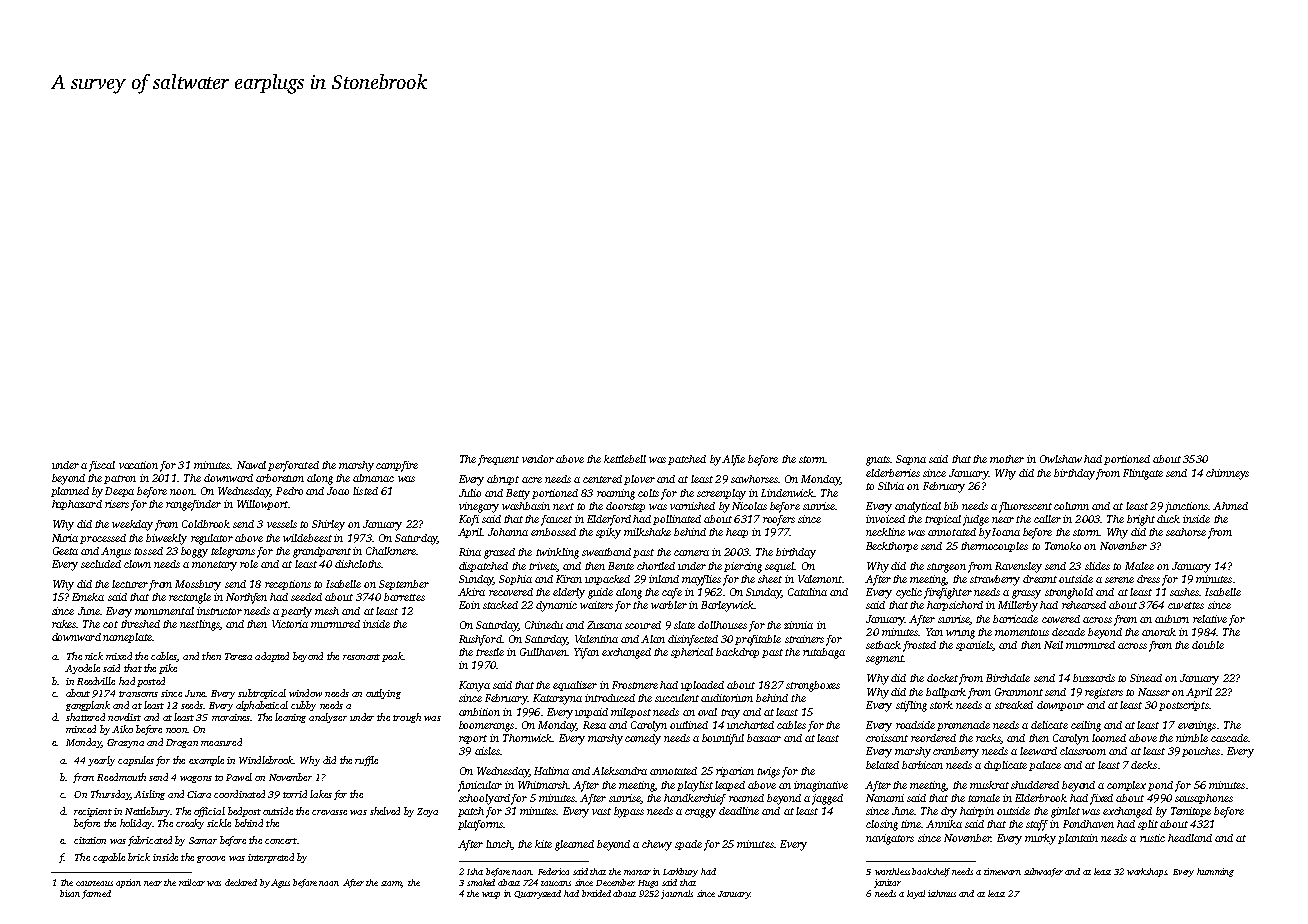 The height and width of the document is (924, 1308). Describe the element at coordinates (70, 893) in the document. I see `bison` at that location.
